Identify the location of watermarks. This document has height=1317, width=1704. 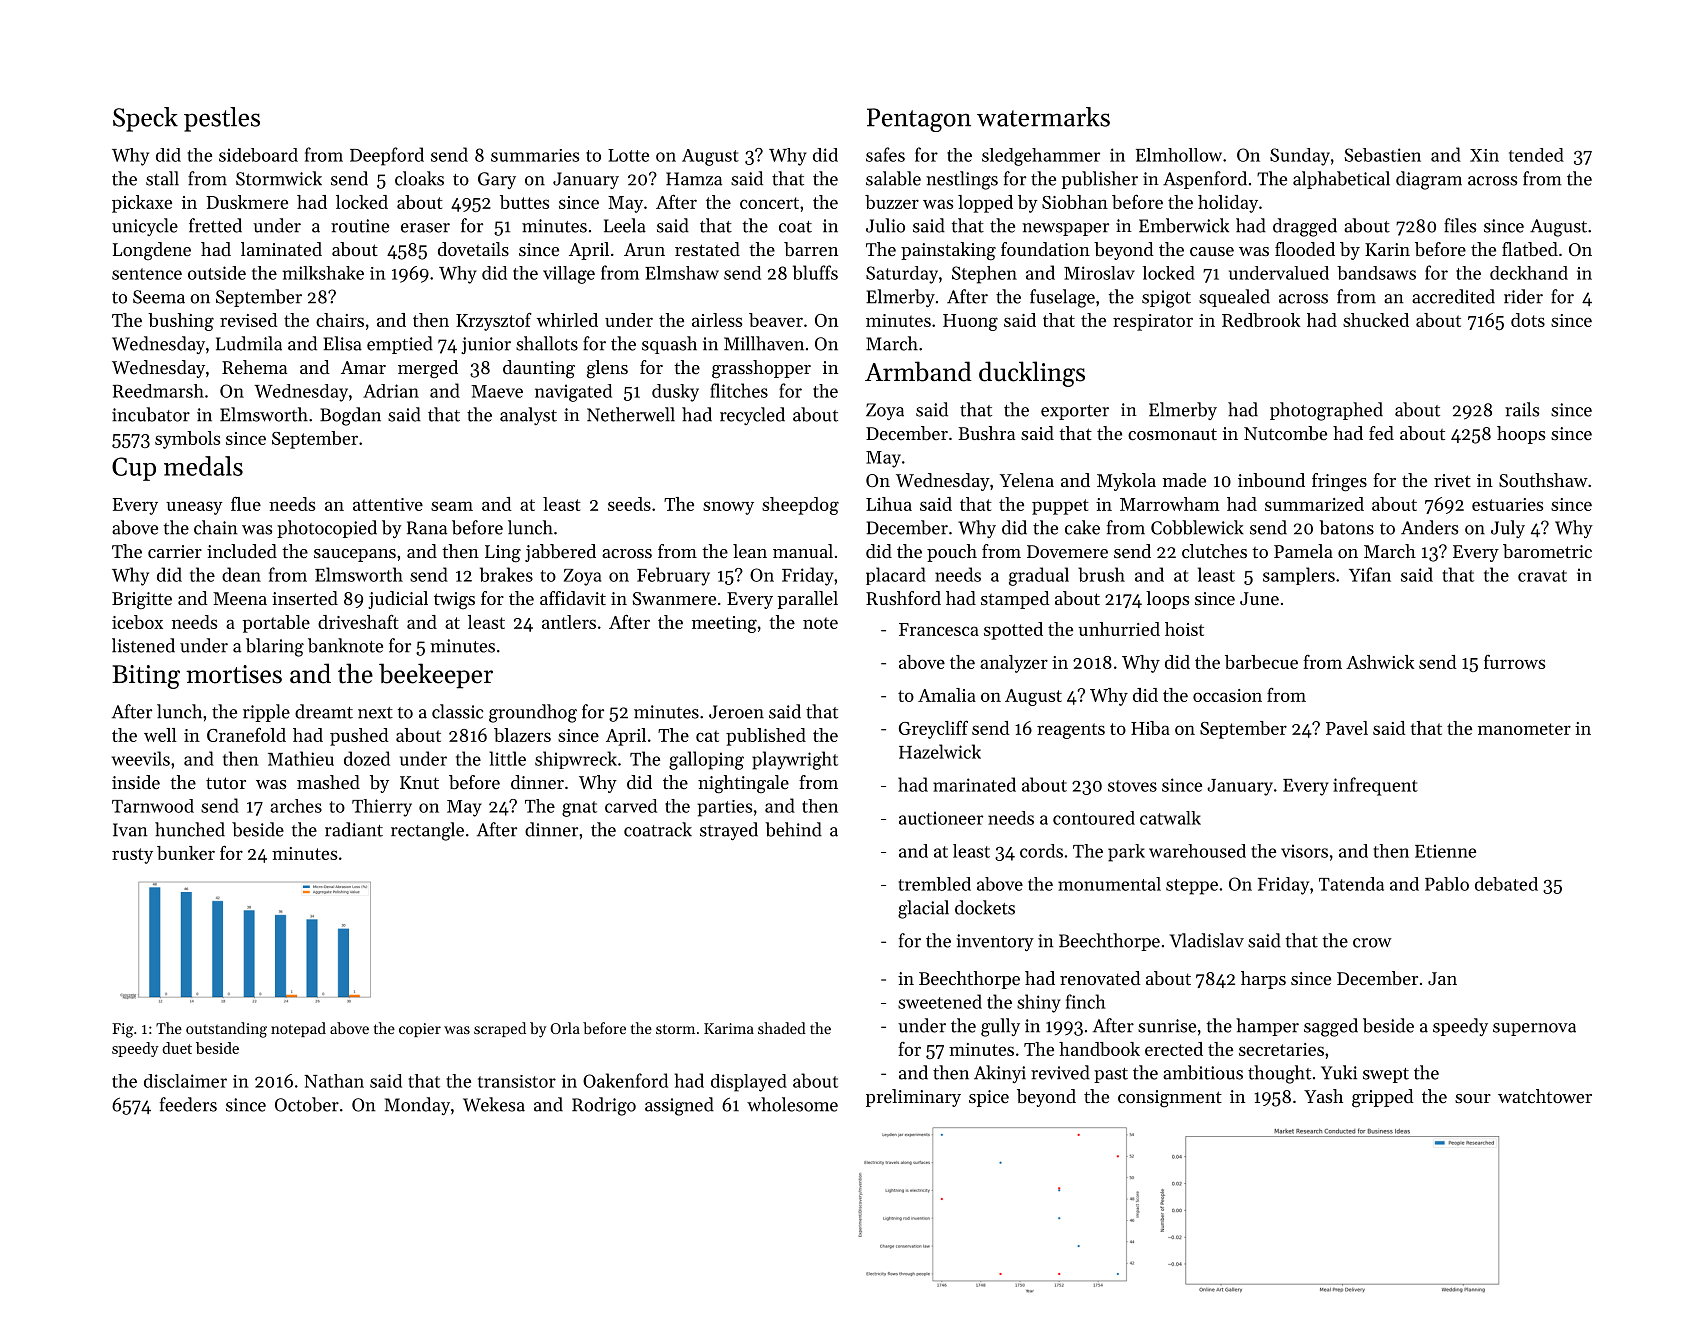
(1043, 117).
